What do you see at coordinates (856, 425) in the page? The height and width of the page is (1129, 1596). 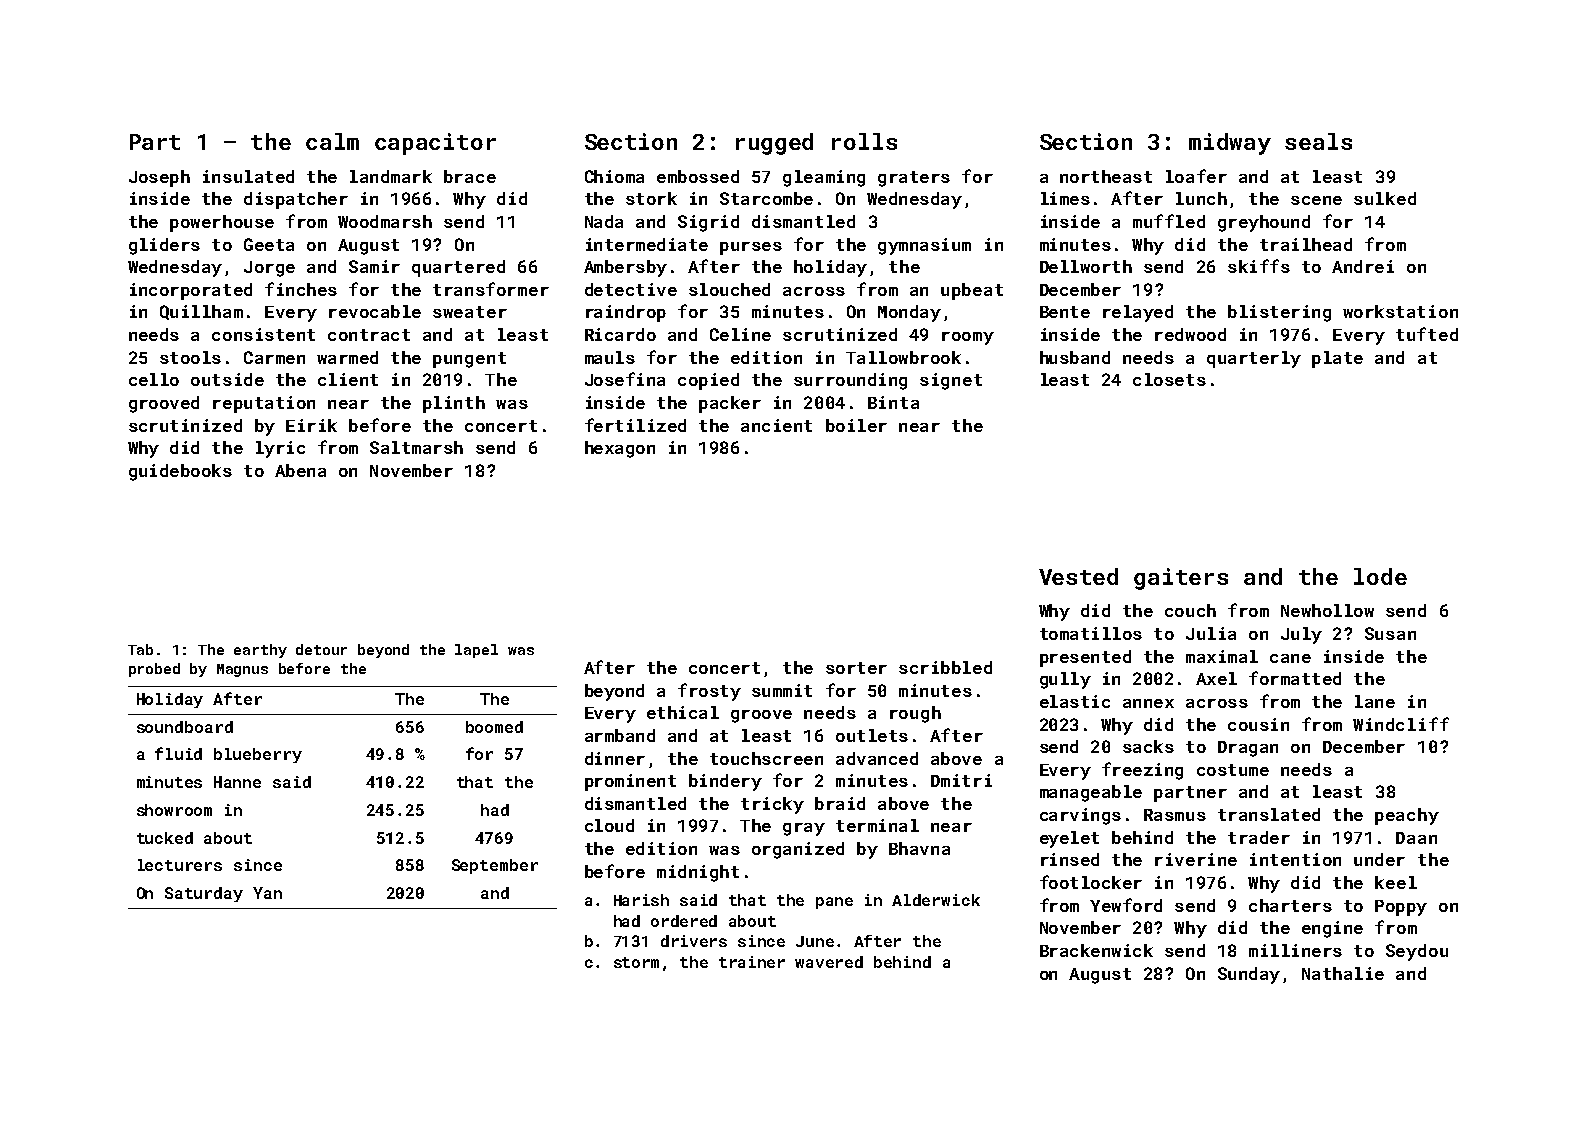 I see `boiler` at bounding box center [856, 425].
